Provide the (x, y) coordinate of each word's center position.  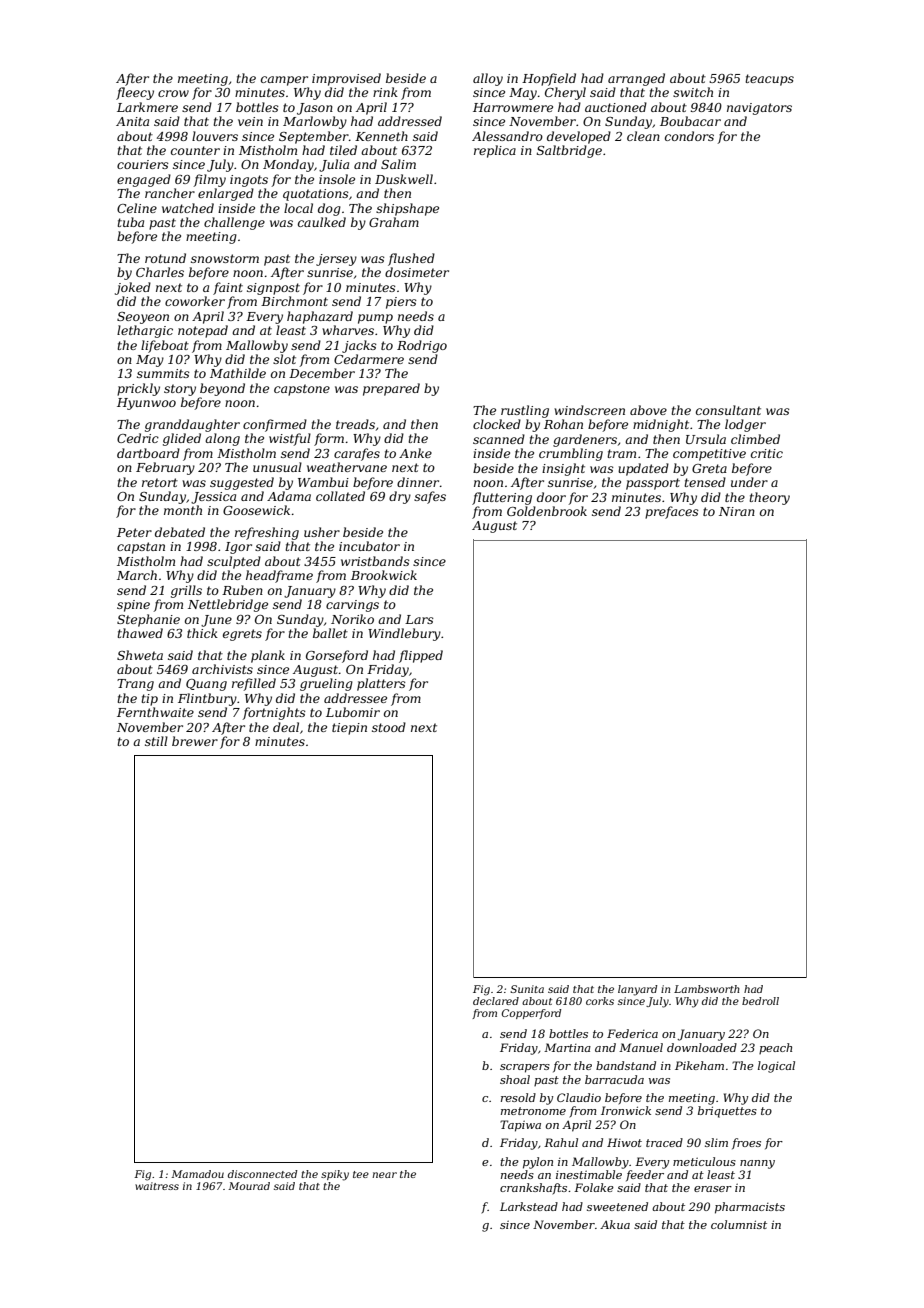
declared (496, 1001)
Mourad (249, 1186)
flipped (421, 656)
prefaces (672, 512)
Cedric (138, 438)
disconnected (263, 1174)
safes (430, 497)
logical (776, 1067)
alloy (488, 79)
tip (149, 700)
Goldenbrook (547, 511)
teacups (769, 80)
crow (173, 93)
